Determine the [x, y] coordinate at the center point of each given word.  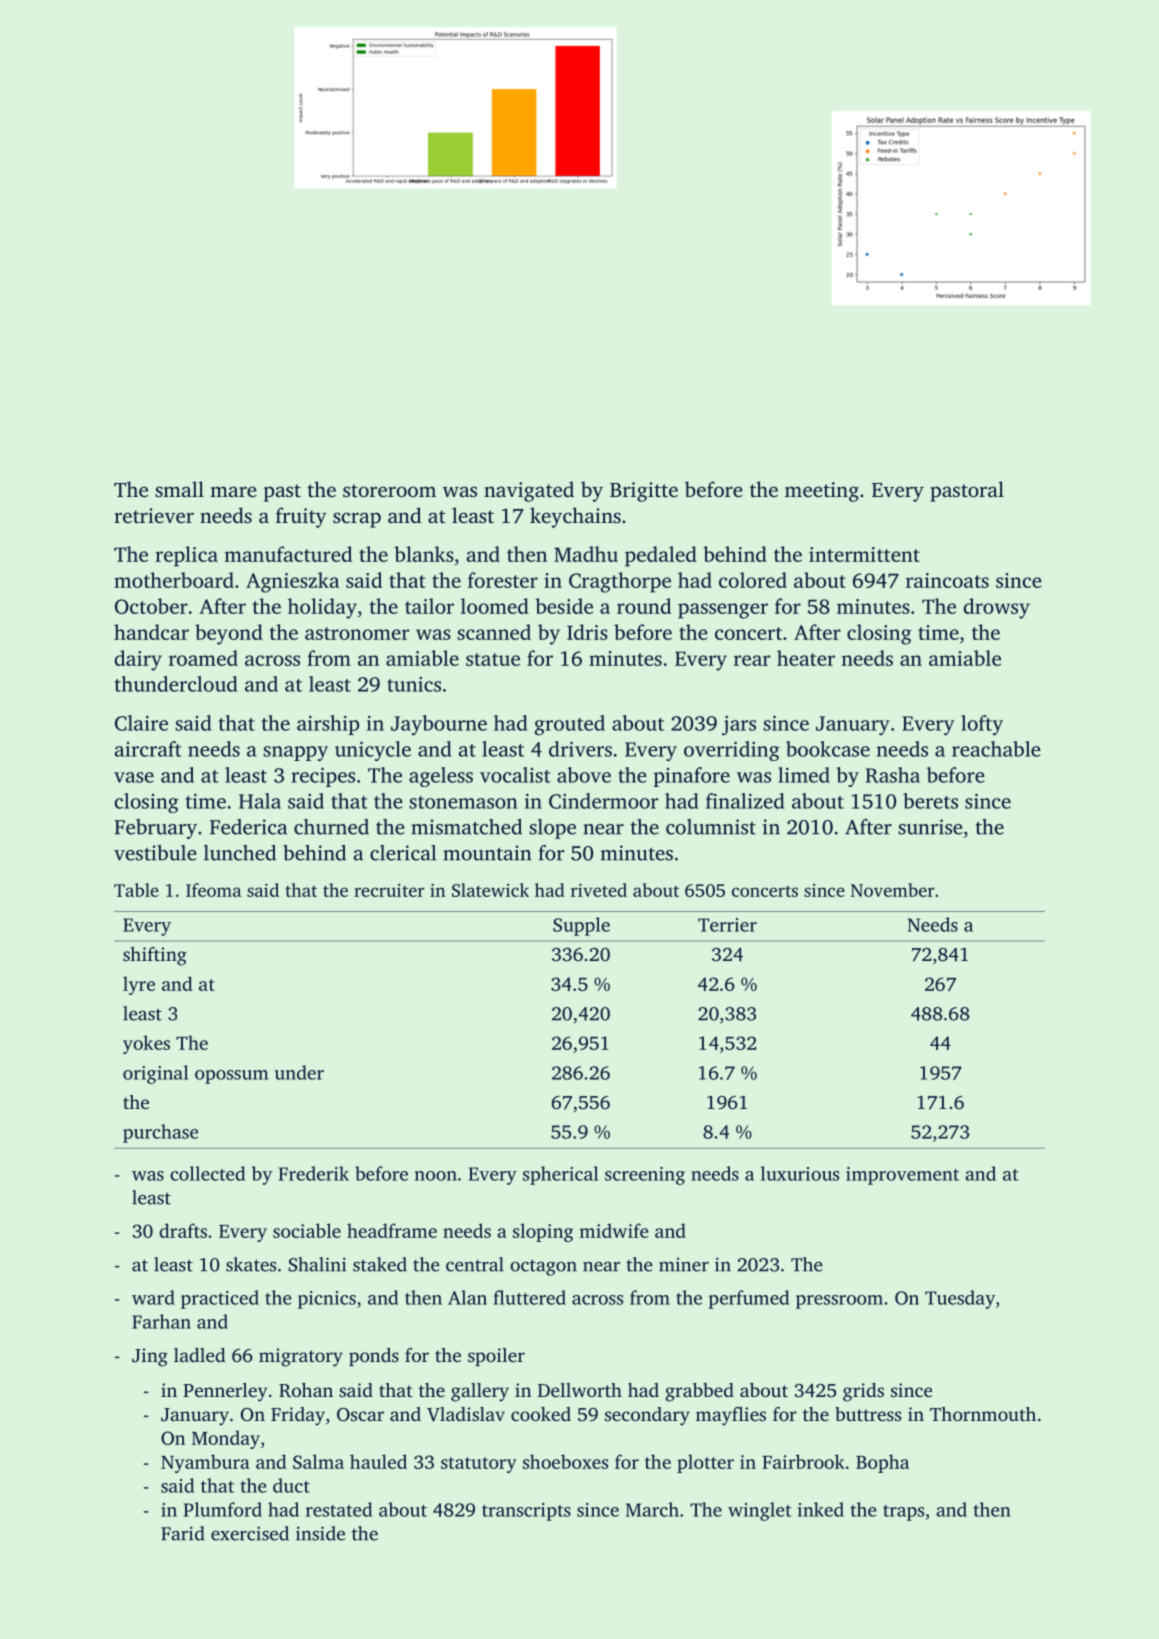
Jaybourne [439, 725]
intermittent [864, 554]
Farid [183, 1533]
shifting [155, 956]
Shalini [317, 1264]
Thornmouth [983, 1414]
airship [328, 725]
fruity [301, 517]
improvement [902, 1176]
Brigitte [644, 492]
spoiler [496, 1357]
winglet [759, 1511]
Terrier [727, 925]
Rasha [893, 775]
